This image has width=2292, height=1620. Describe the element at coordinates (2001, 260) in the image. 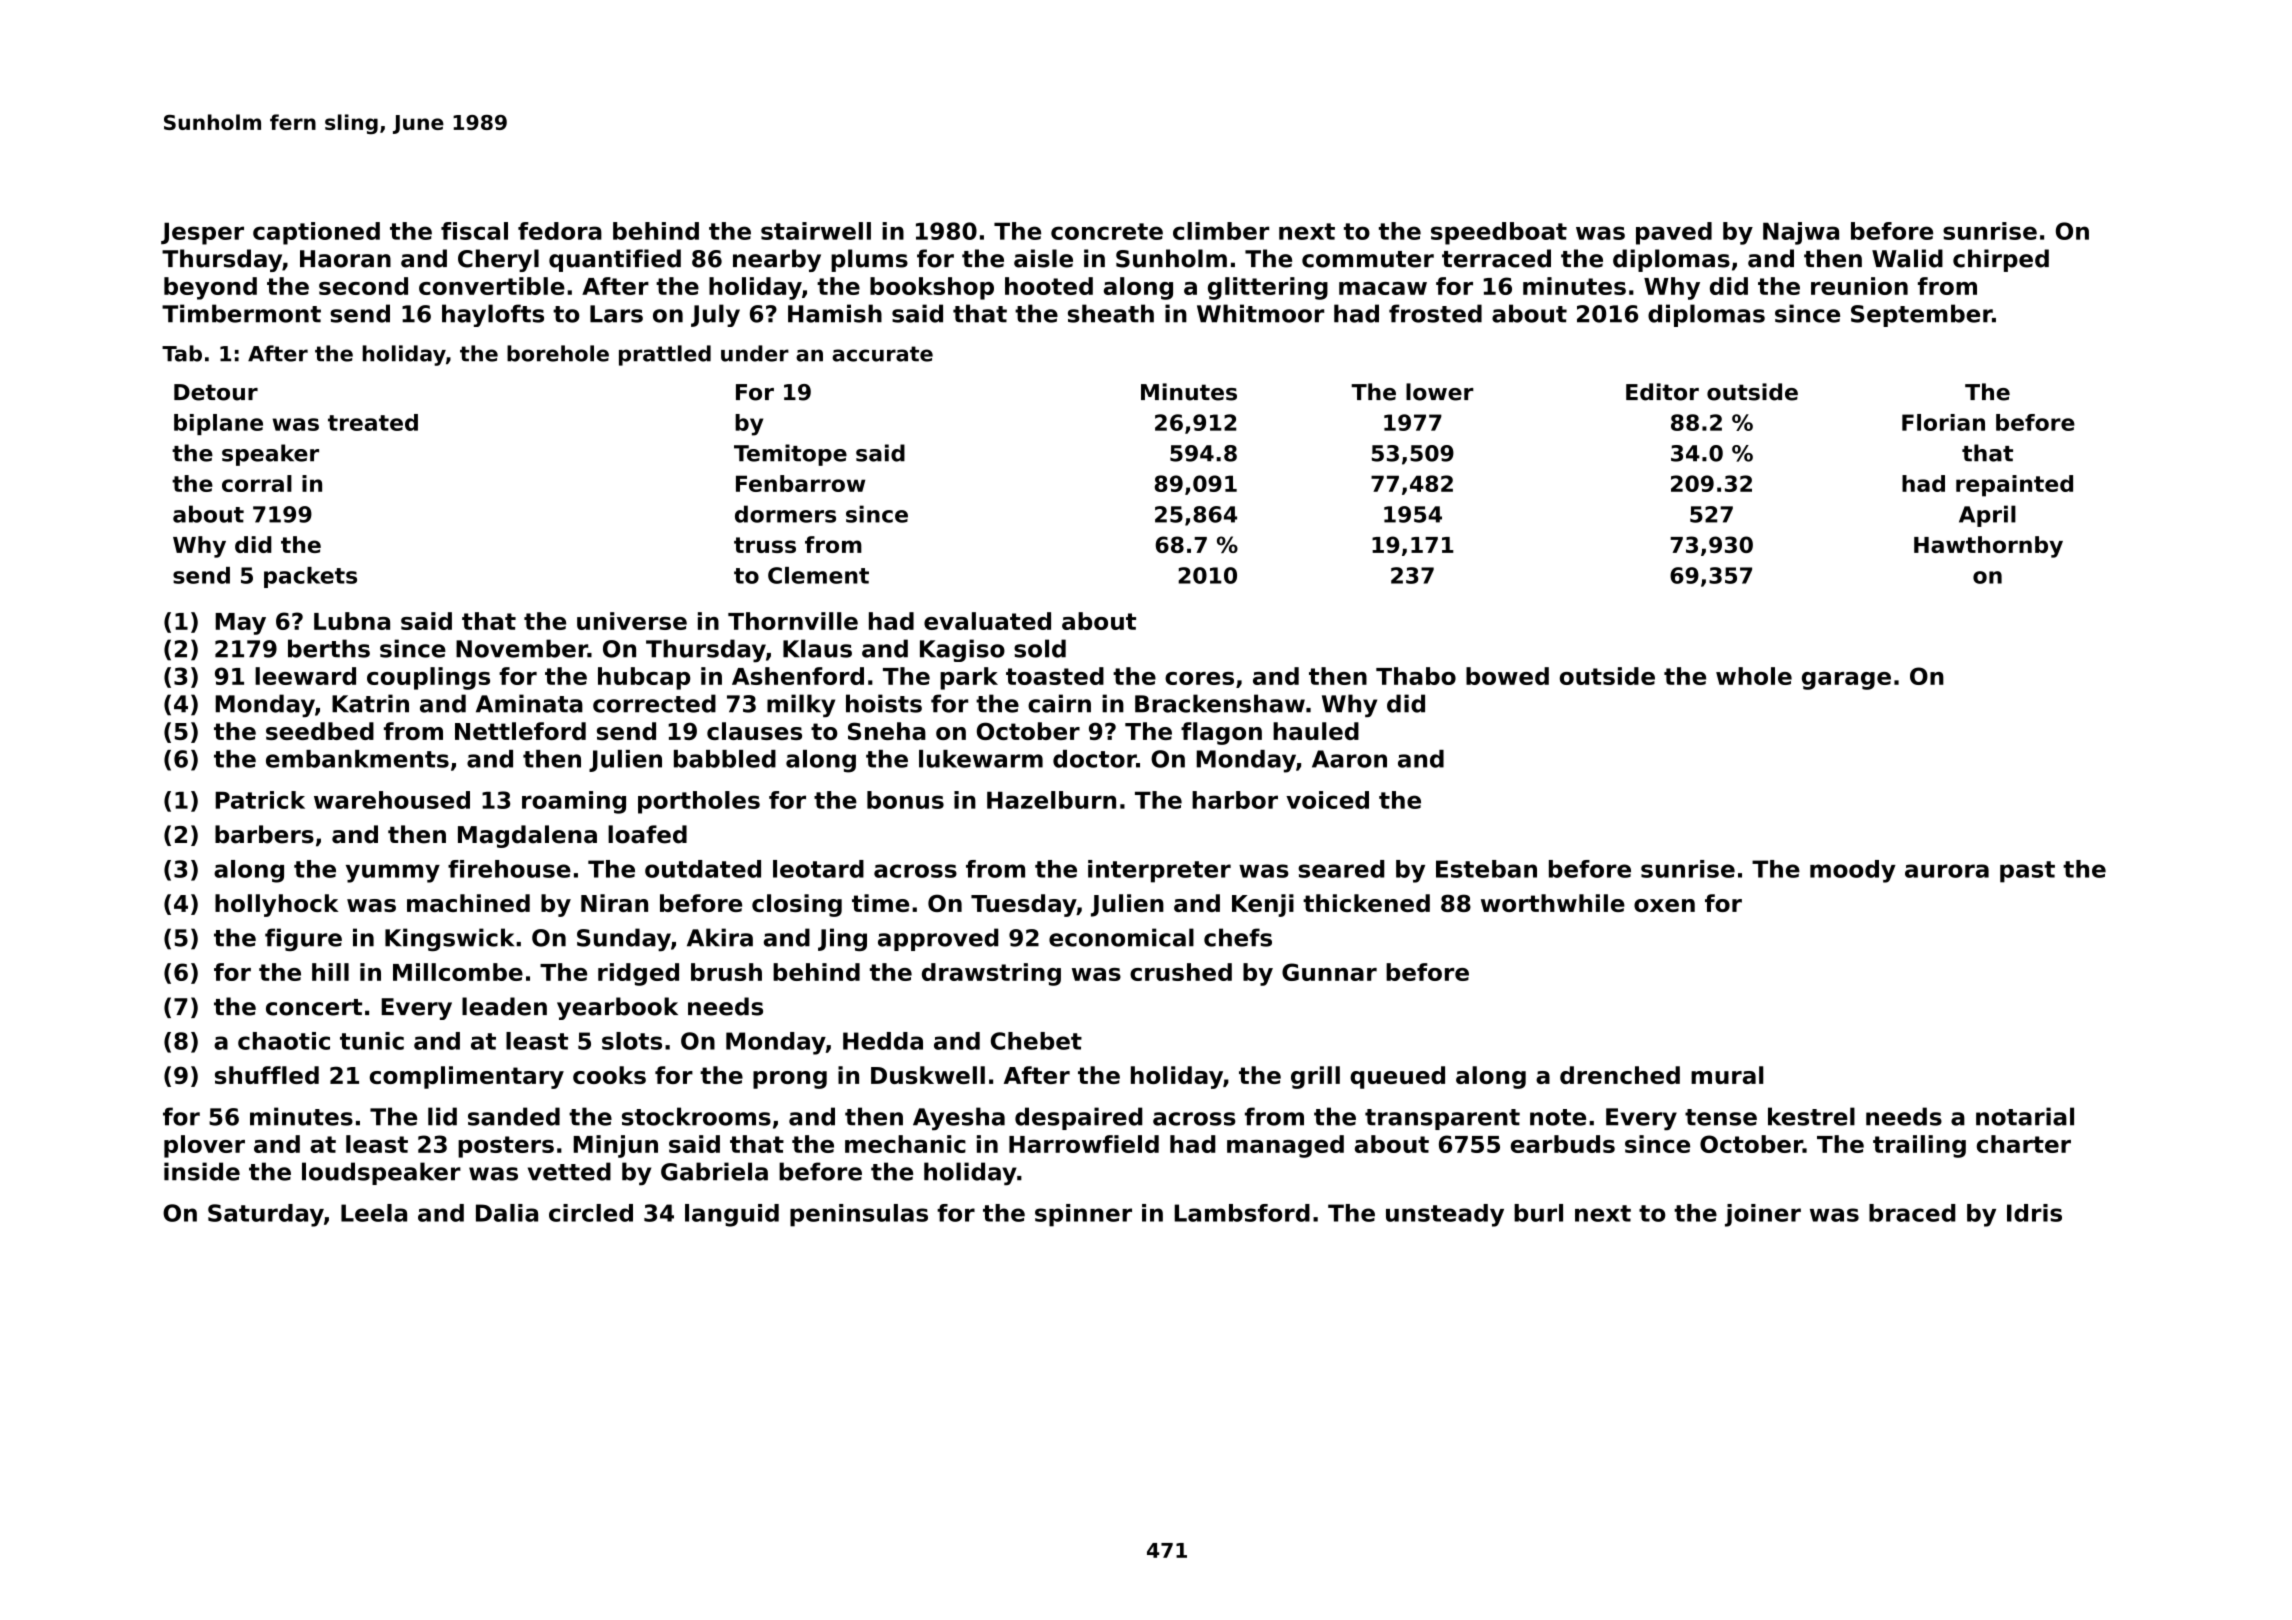

I see `chirped` at that location.
